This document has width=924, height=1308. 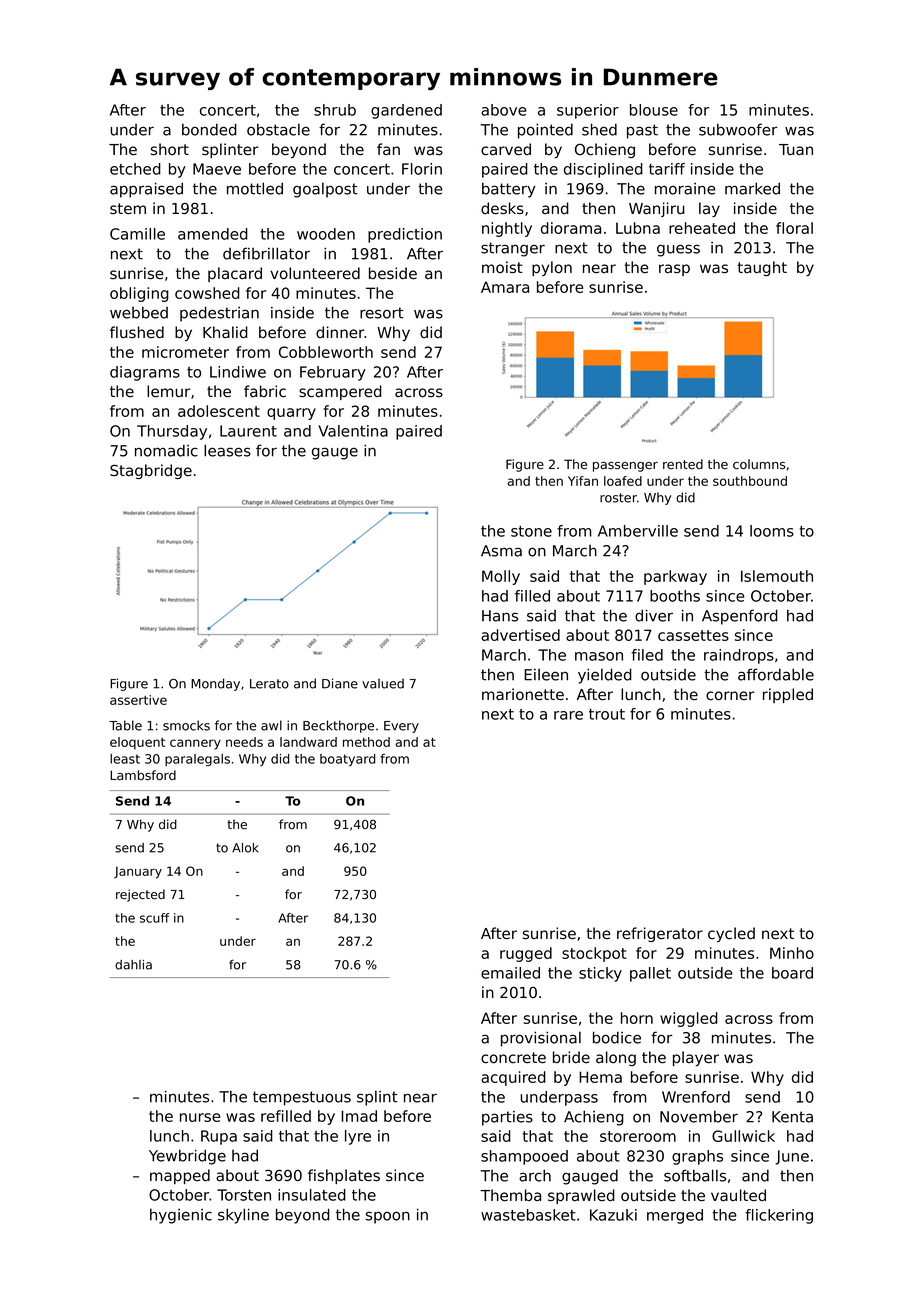 What do you see at coordinates (588, 111) in the document?
I see `superior` at bounding box center [588, 111].
